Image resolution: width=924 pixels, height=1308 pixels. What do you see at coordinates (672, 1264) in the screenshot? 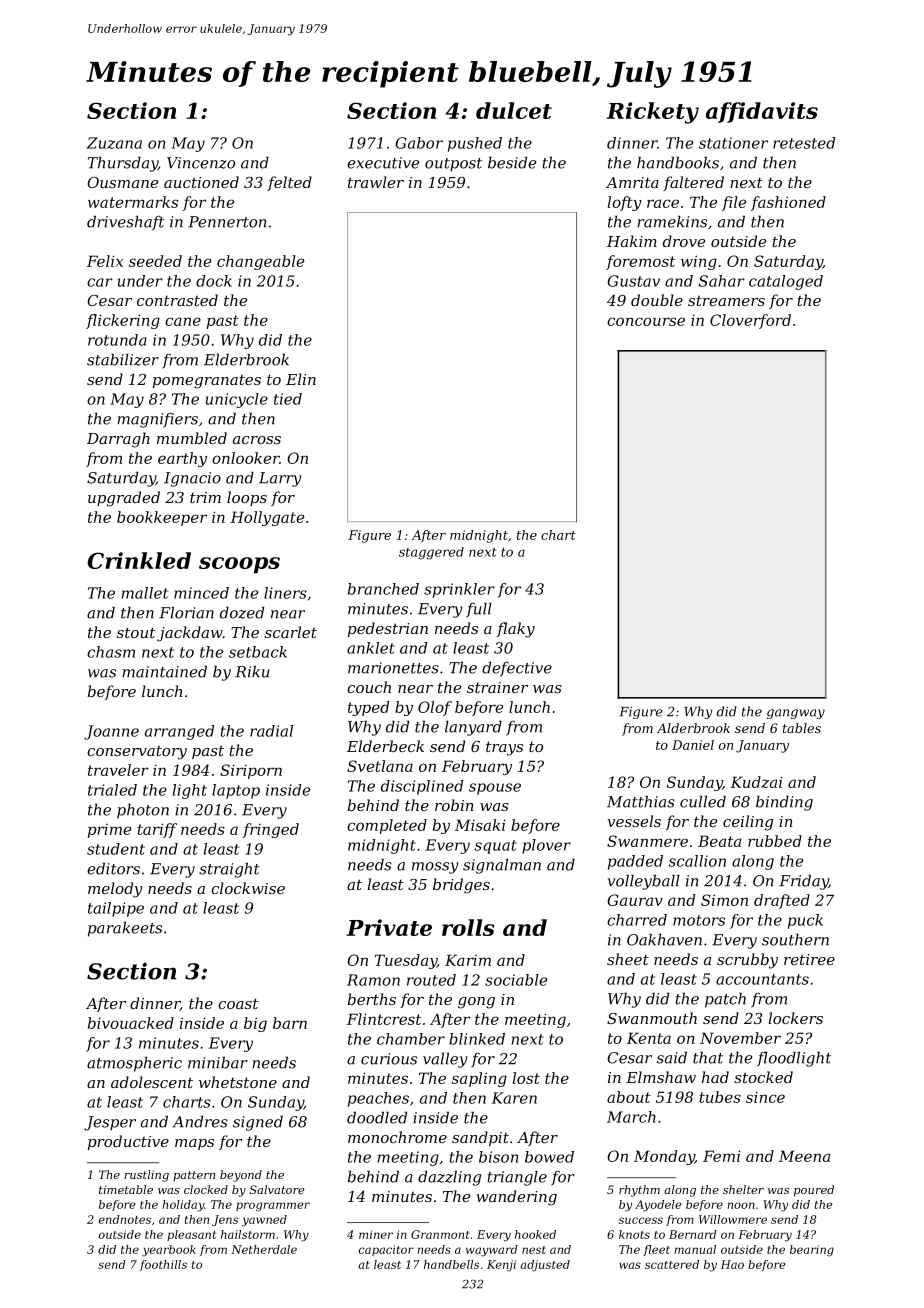
I see `scattered` at bounding box center [672, 1264].
